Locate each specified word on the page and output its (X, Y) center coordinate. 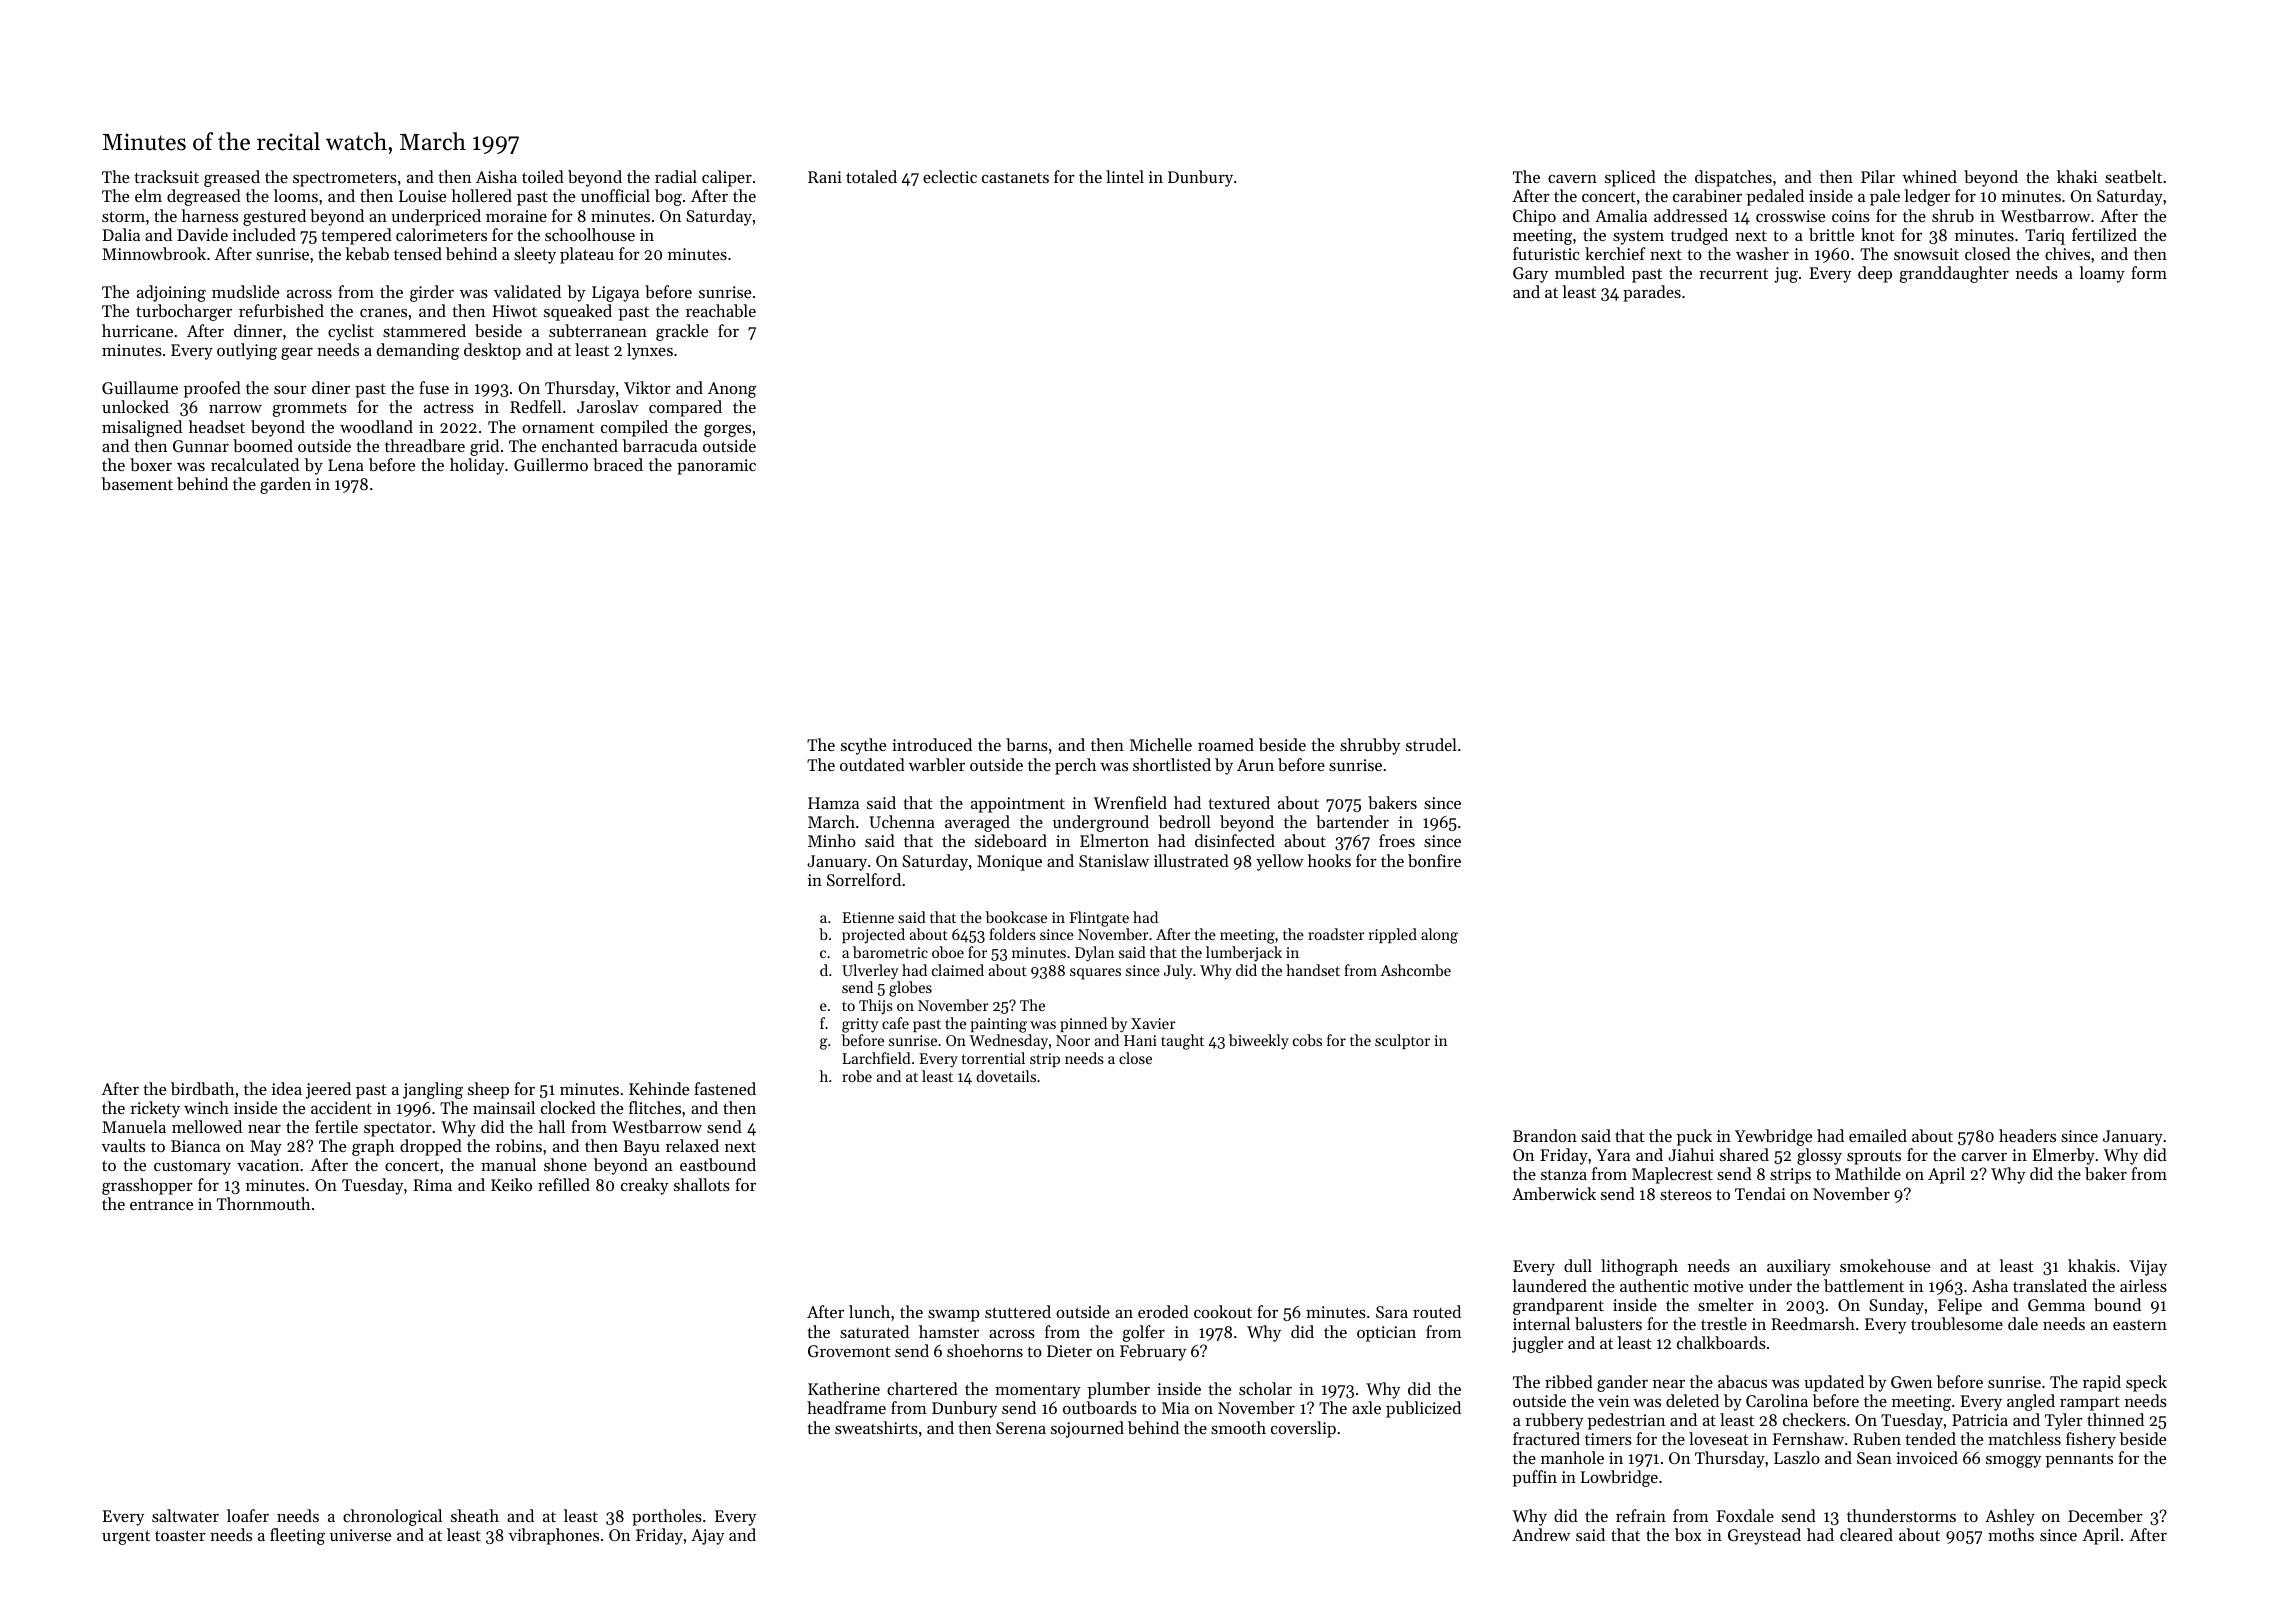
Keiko (511, 1184)
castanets (1015, 178)
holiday (477, 466)
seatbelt (2133, 176)
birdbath (202, 1088)
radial (676, 176)
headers (2027, 1135)
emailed (1878, 1135)
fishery (2091, 1440)
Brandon (1545, 1135)
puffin (1535, 1478)
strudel (1431, 744)
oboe (948, 952)
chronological (392, 1517)
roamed (1226, 744)
